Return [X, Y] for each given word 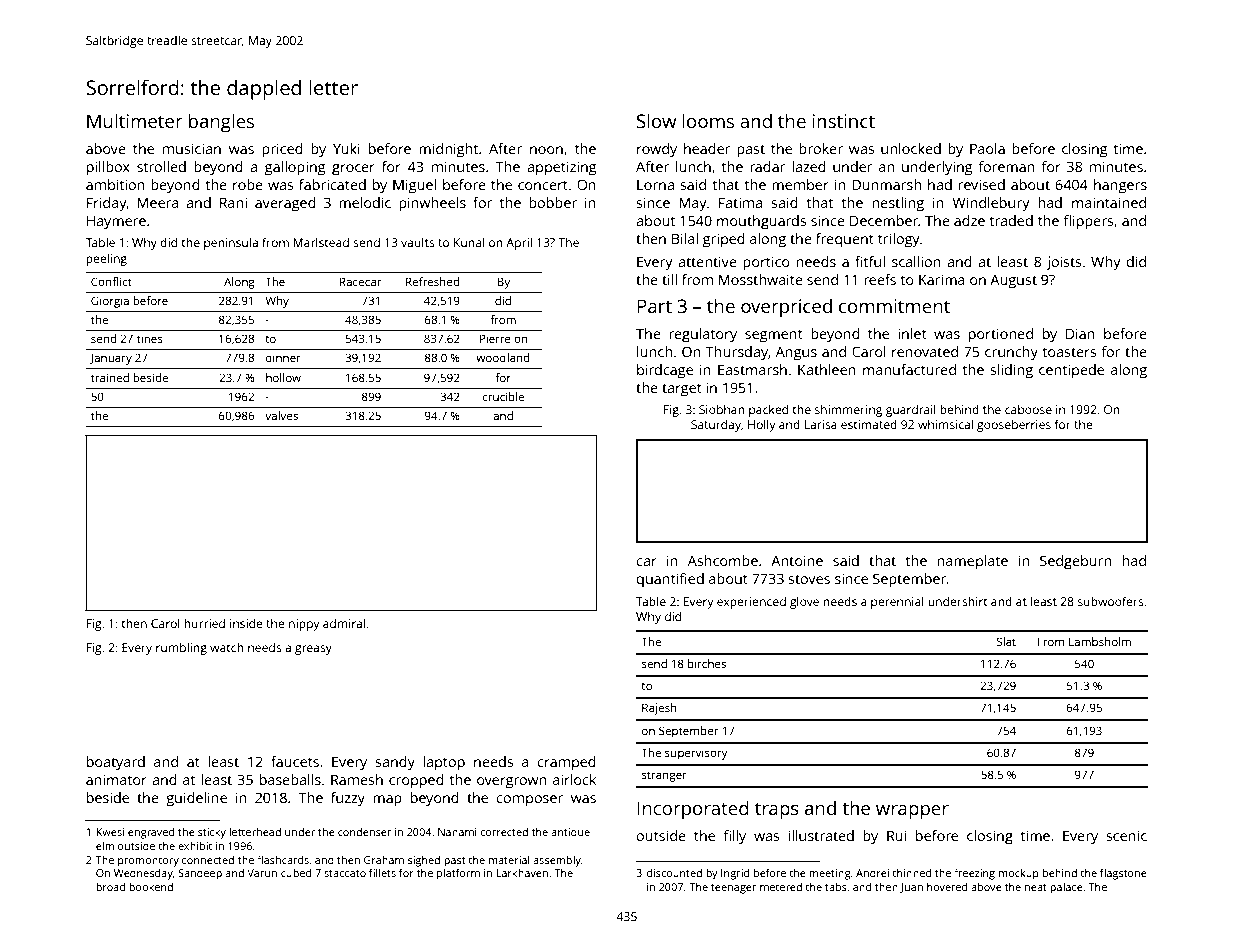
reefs [880, 279]
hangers [1120, 186]
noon [546, 150]
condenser [365, 831]
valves [281, 415]
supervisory [696, 754]
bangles [221, 123]
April [519, 243]
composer [529, 801]
